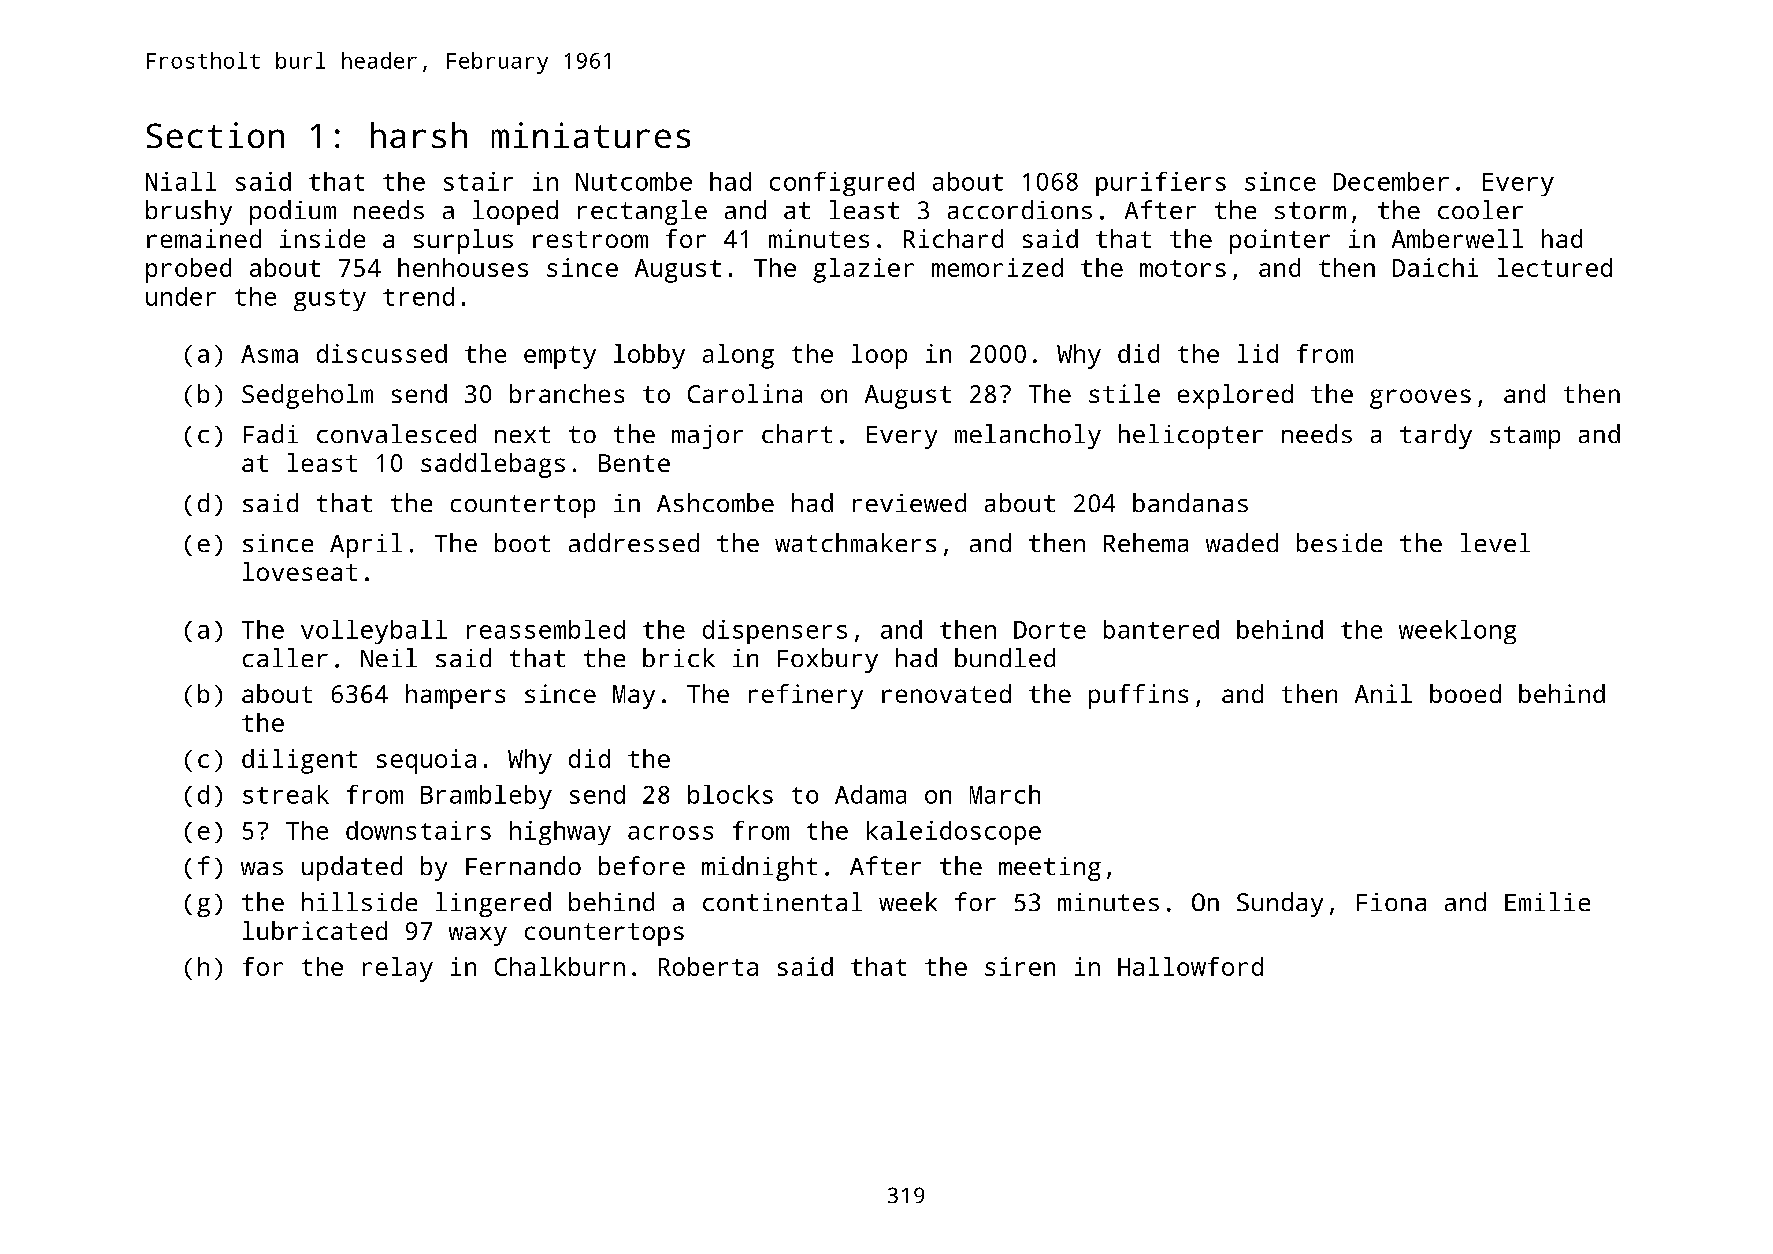  I want to click on trend, so click(418, 296).
